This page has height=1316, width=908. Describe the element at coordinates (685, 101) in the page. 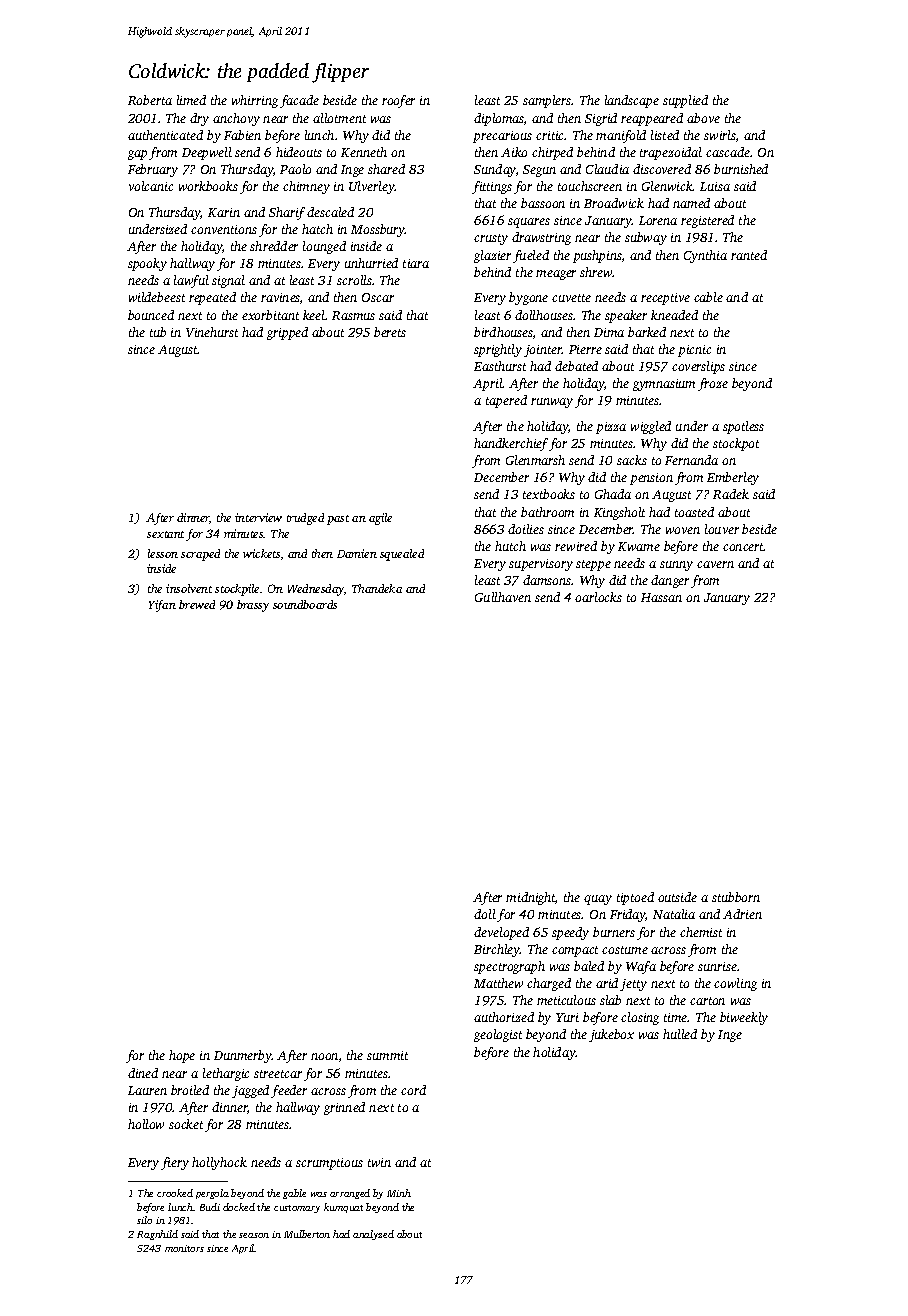

I see `supplied` at that location.
